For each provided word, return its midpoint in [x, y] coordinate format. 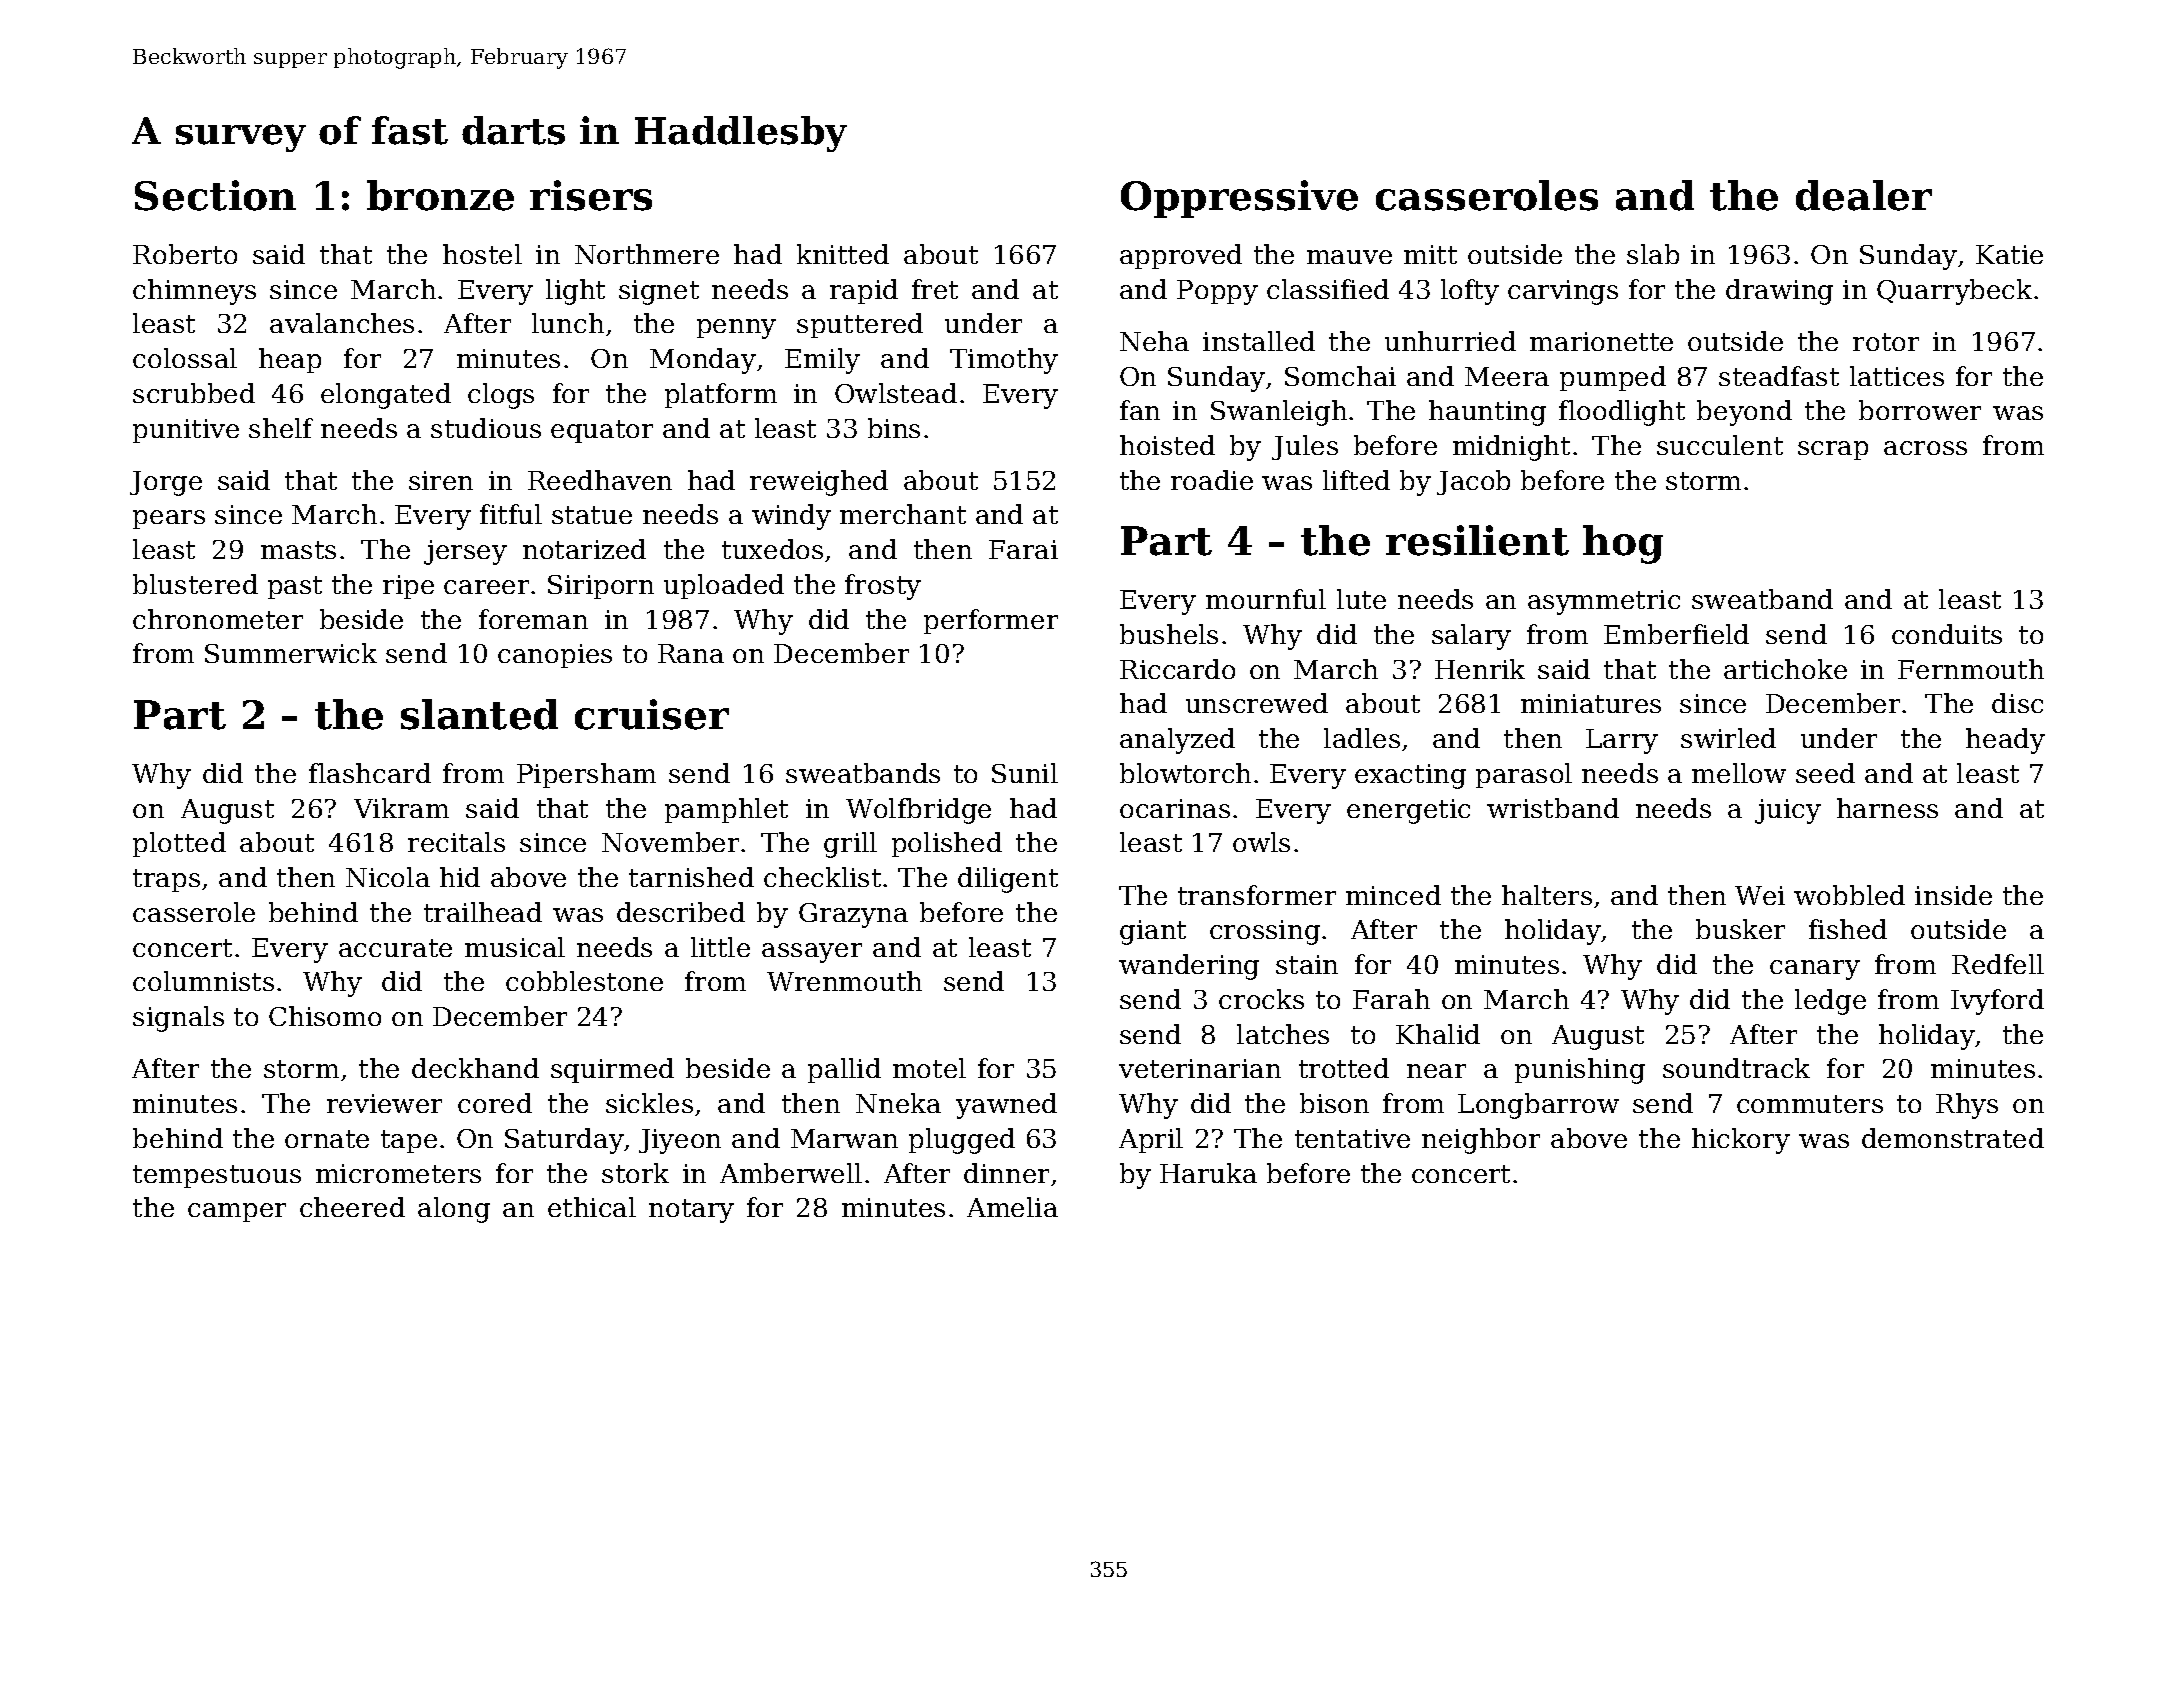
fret [935, 289]
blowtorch [1185, 773]
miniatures [1591, 703]
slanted [479, 714]
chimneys [194, 292]
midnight [1511, 448]
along [454, 1210]
